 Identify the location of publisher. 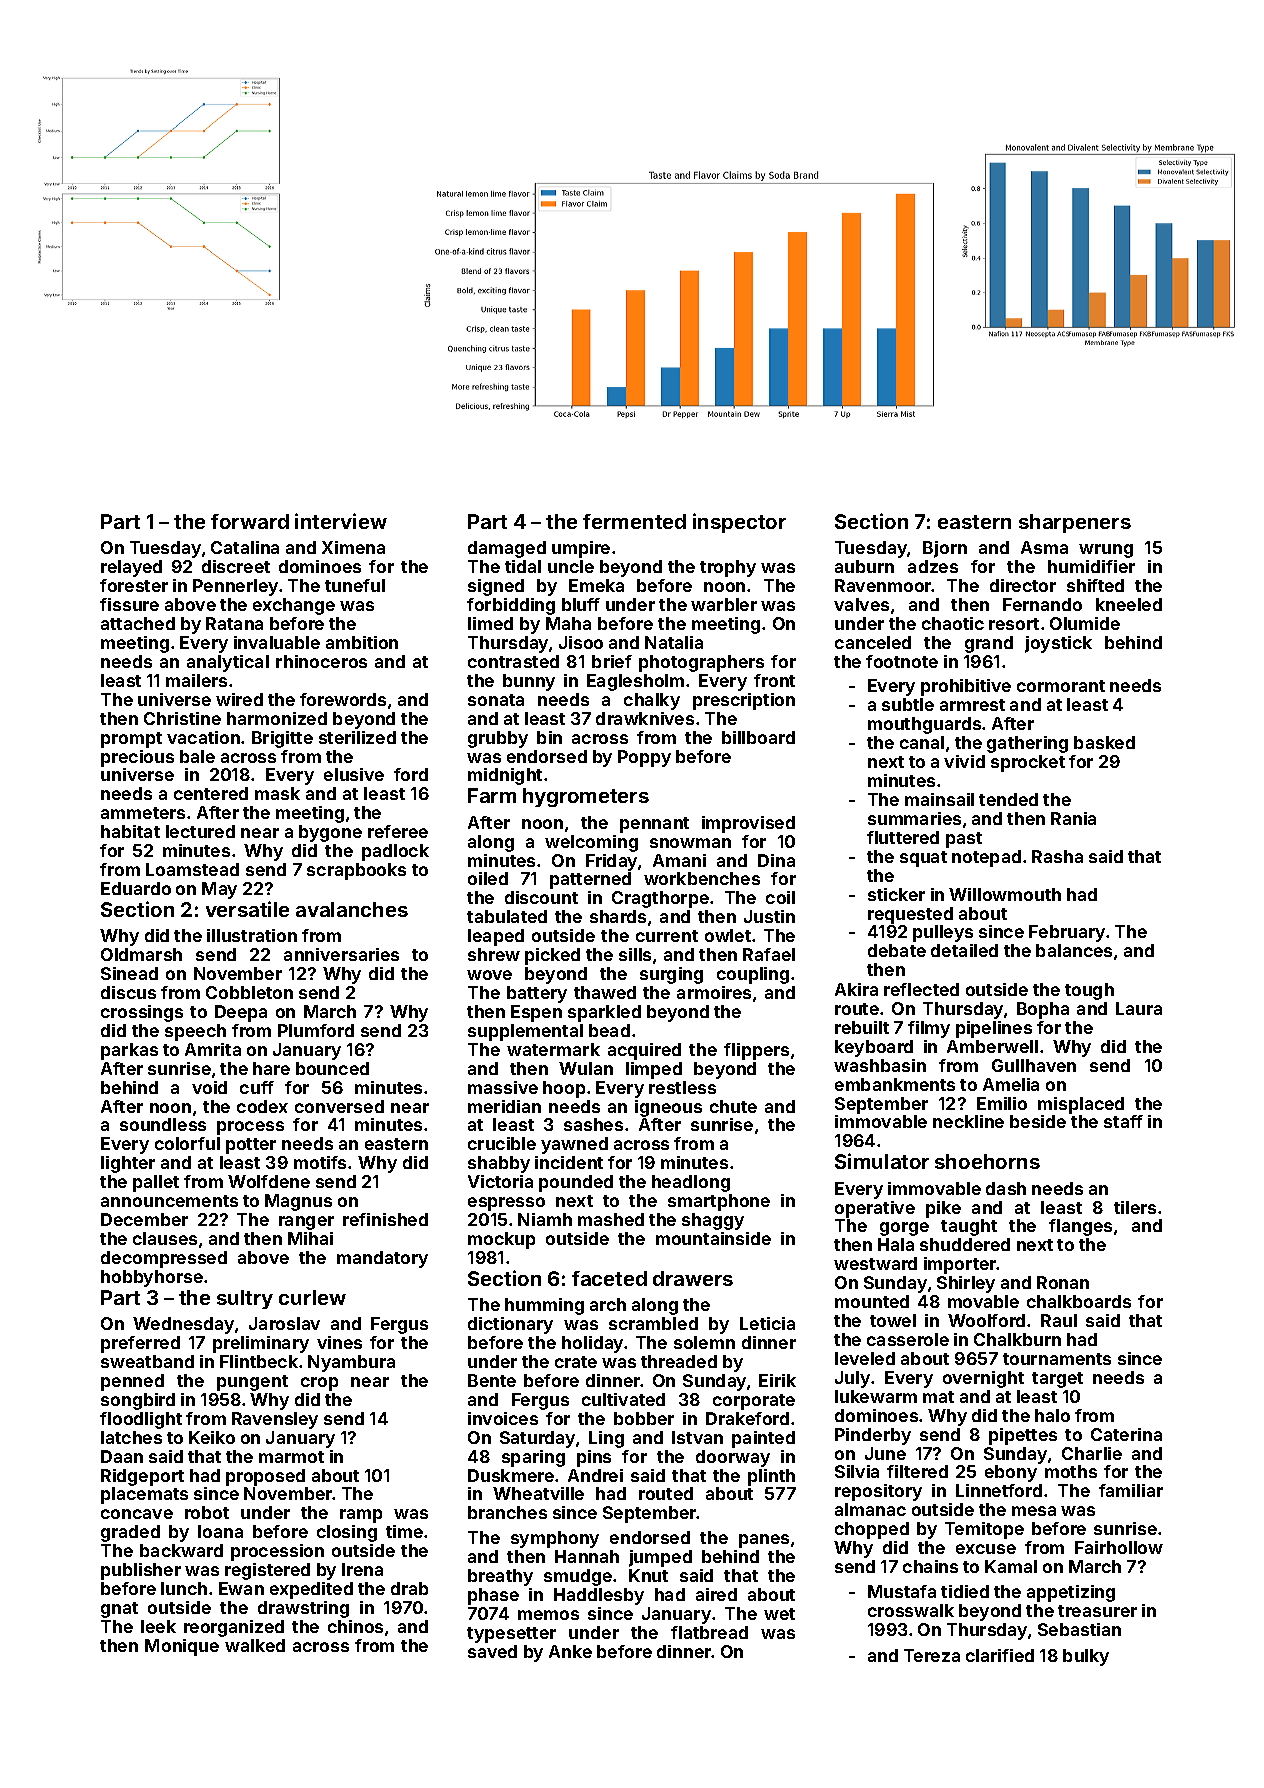
(141, 1571).
